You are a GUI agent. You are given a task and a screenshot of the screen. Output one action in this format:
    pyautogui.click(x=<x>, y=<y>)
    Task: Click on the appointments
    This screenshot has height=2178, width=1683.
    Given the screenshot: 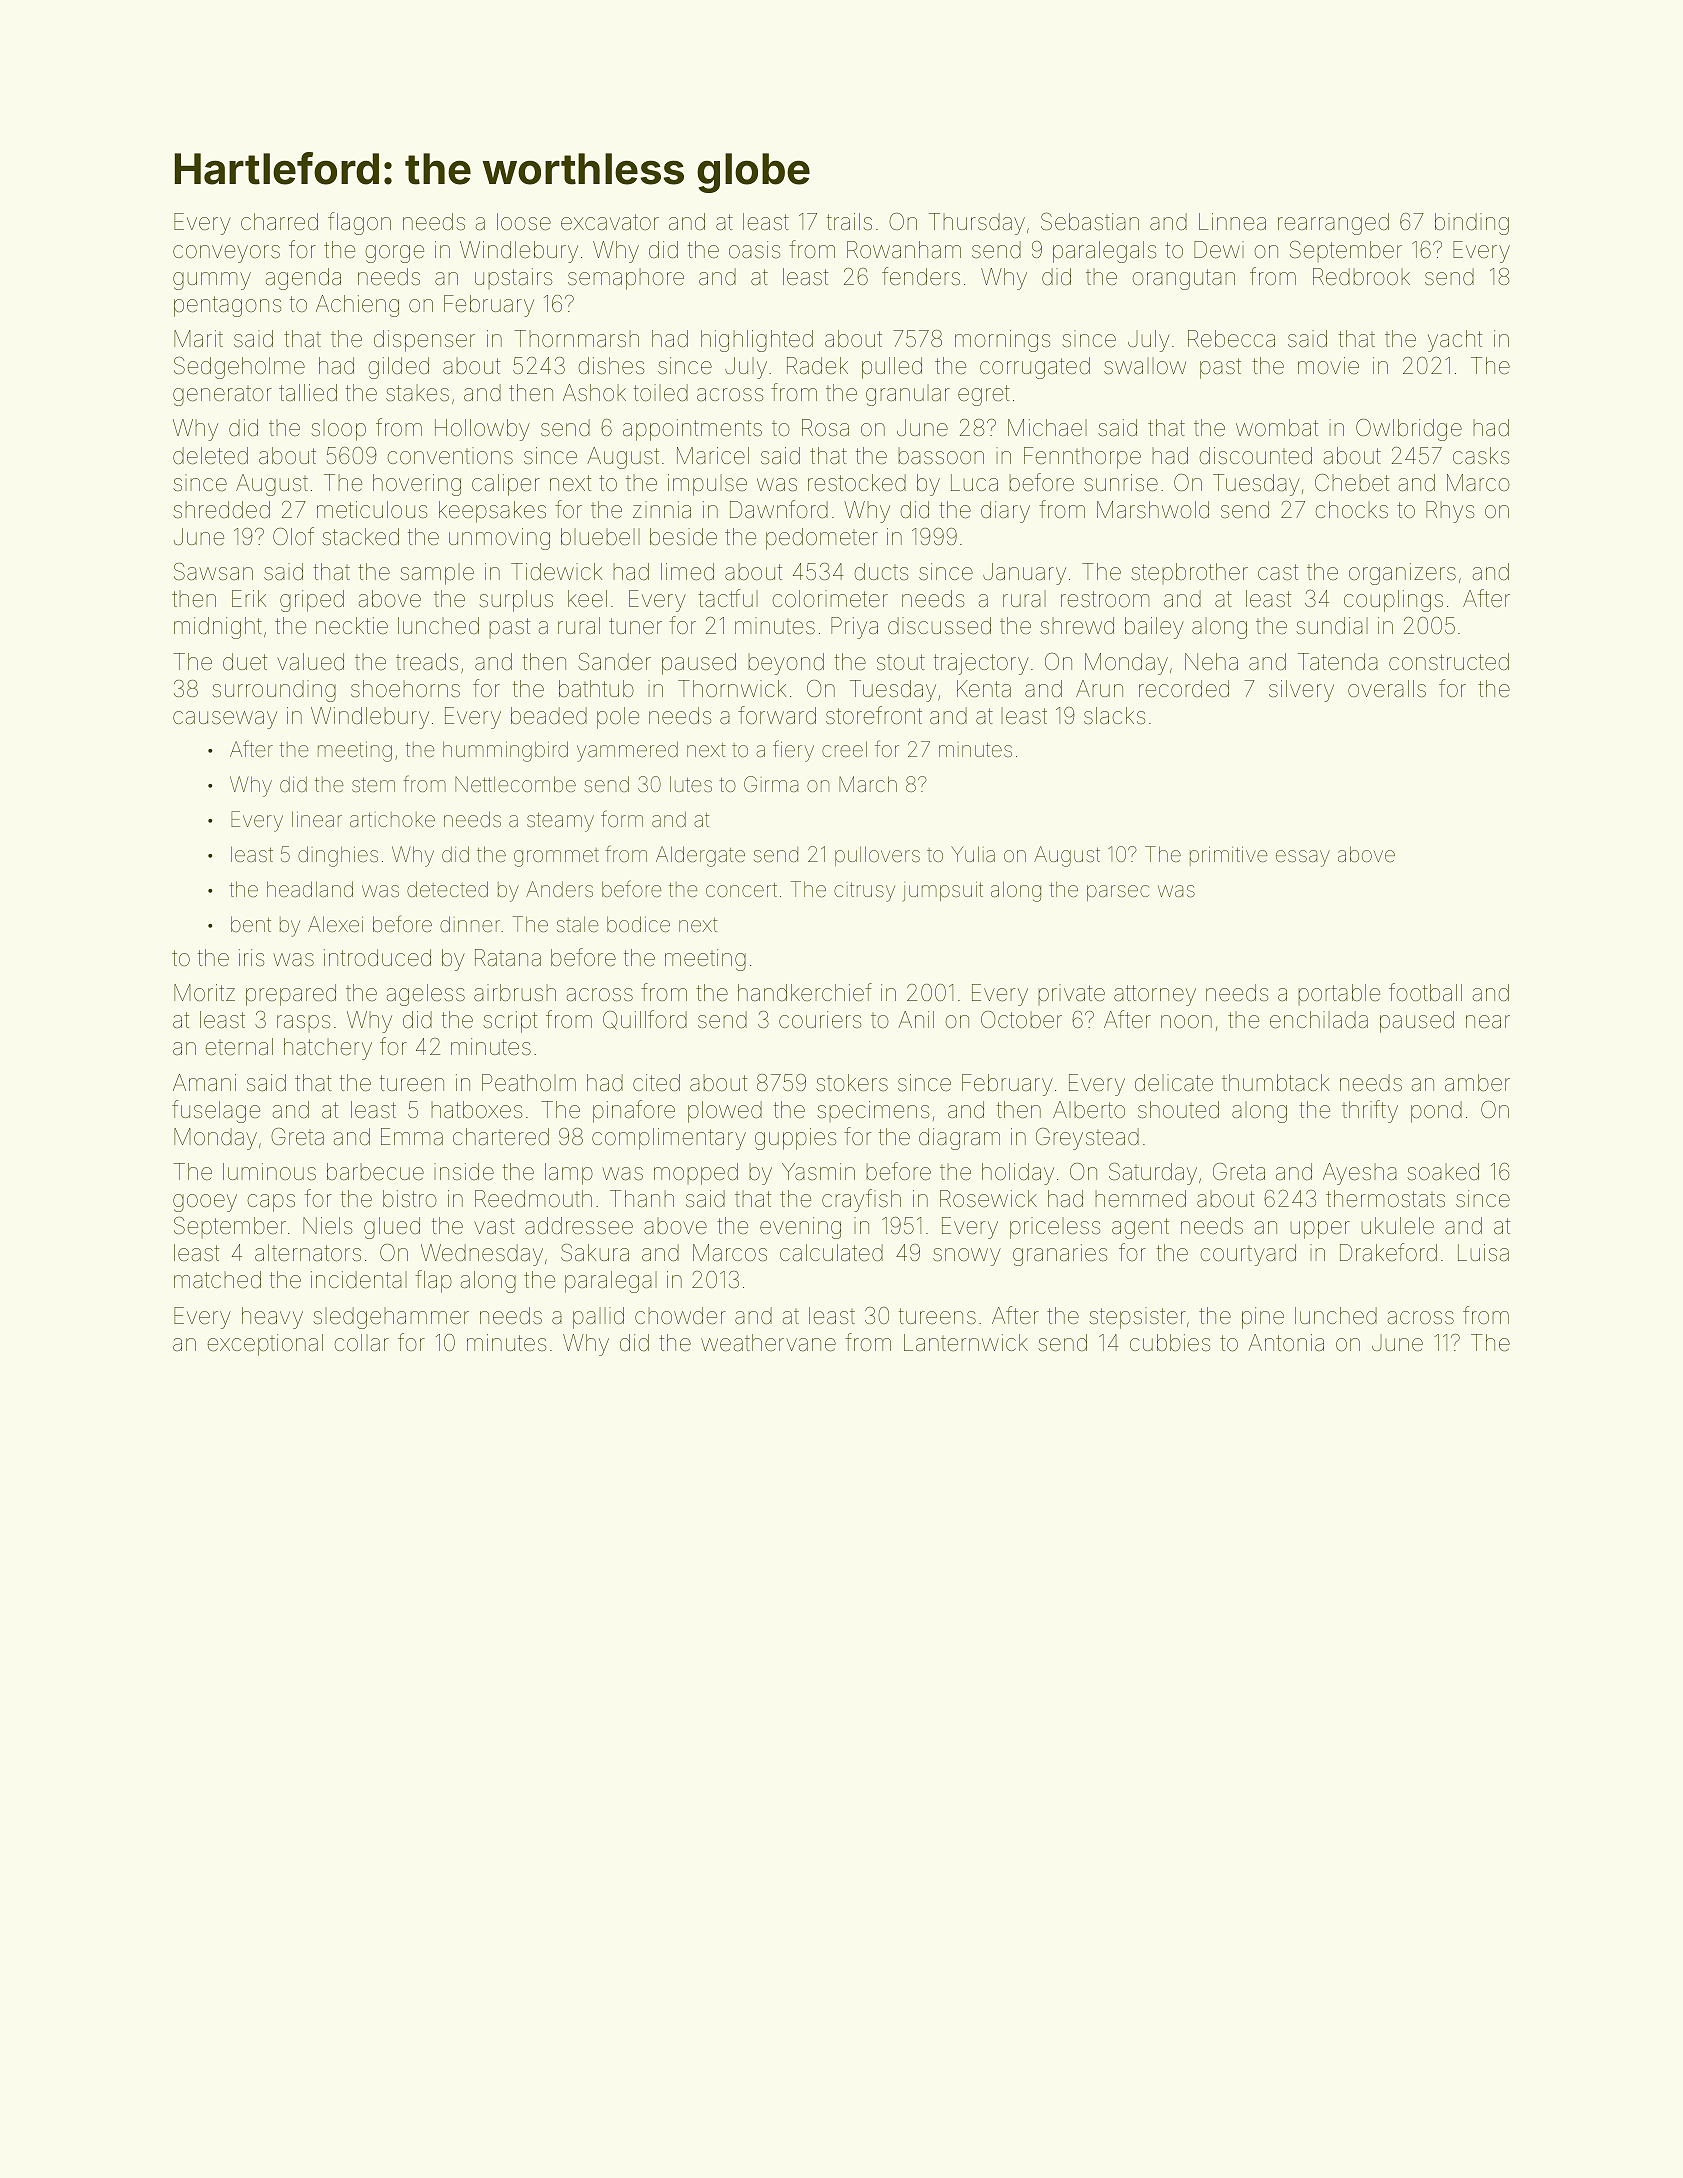 What is the action you would take?
    pyautogui.click(x=692, y=430)
